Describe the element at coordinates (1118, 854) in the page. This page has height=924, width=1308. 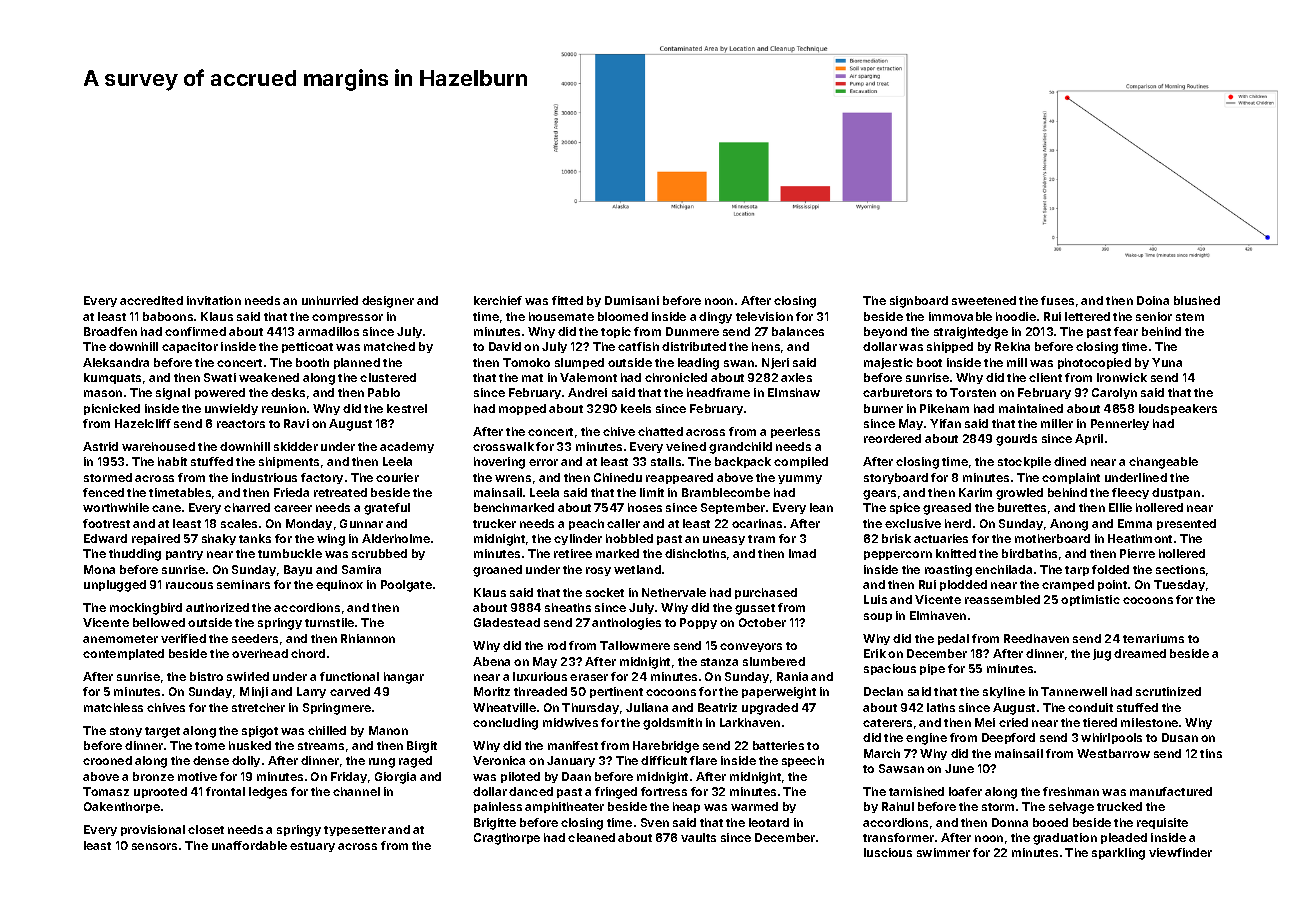
I see `sparkling` at that location.
